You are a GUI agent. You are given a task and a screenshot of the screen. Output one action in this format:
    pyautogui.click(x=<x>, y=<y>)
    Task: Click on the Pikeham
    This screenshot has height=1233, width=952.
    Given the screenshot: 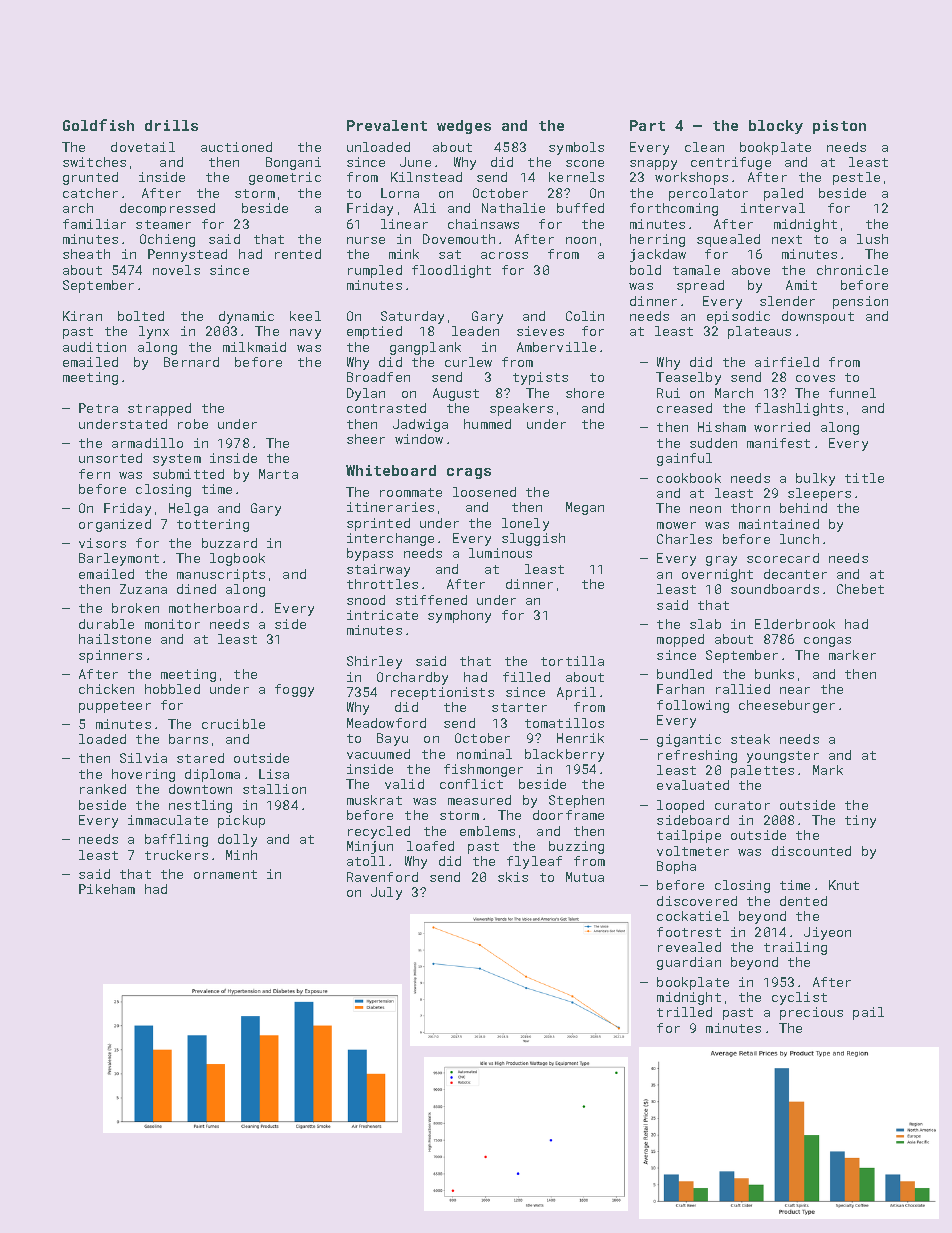 What is the action you would take?
    pyautogui.click(x=107, y=889)
